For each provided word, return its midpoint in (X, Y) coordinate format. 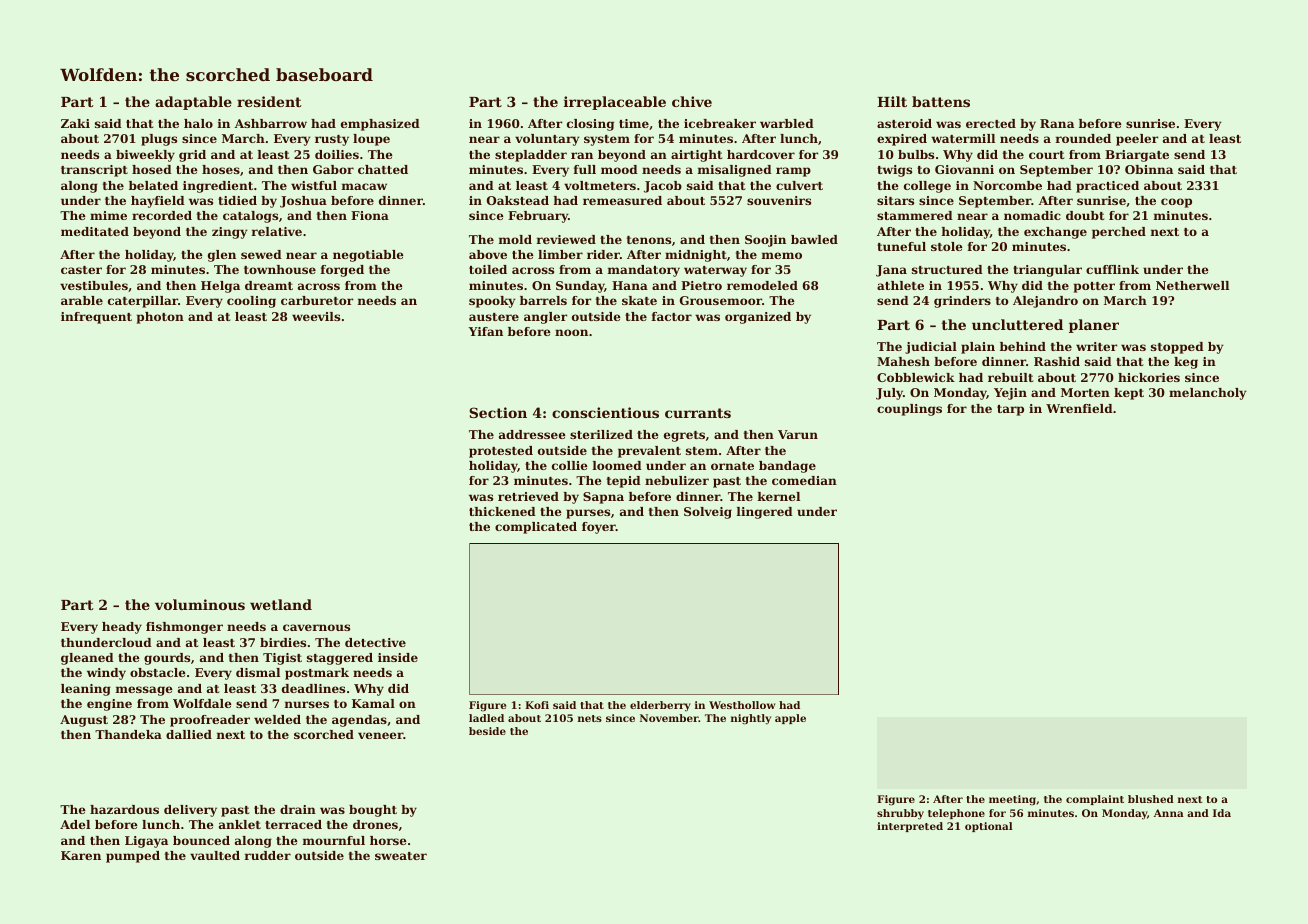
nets (590, 718)
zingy (230, 233)
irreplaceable (615, 103)
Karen (81, 855)
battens (941, 101)
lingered (765, 513)
